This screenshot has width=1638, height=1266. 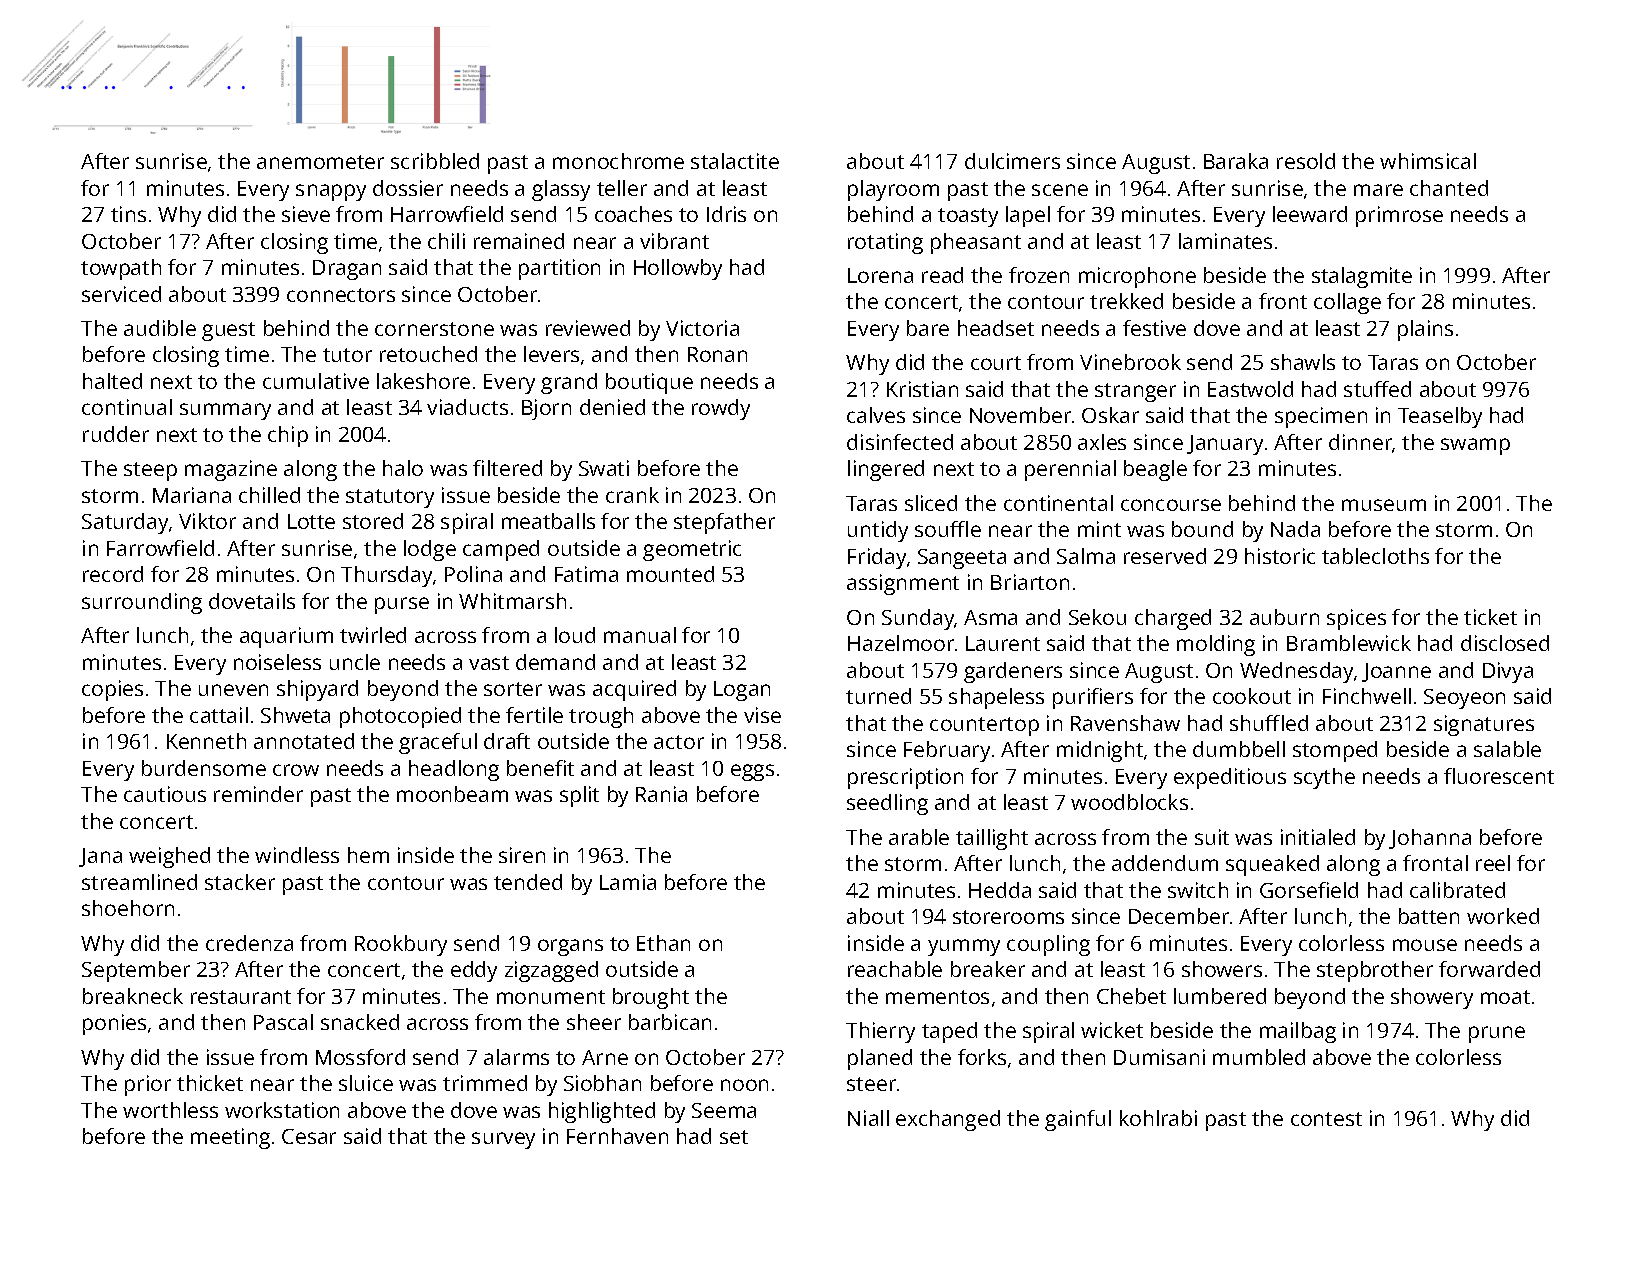 I want to click on Oskar, so click(x=1110, y=415).
